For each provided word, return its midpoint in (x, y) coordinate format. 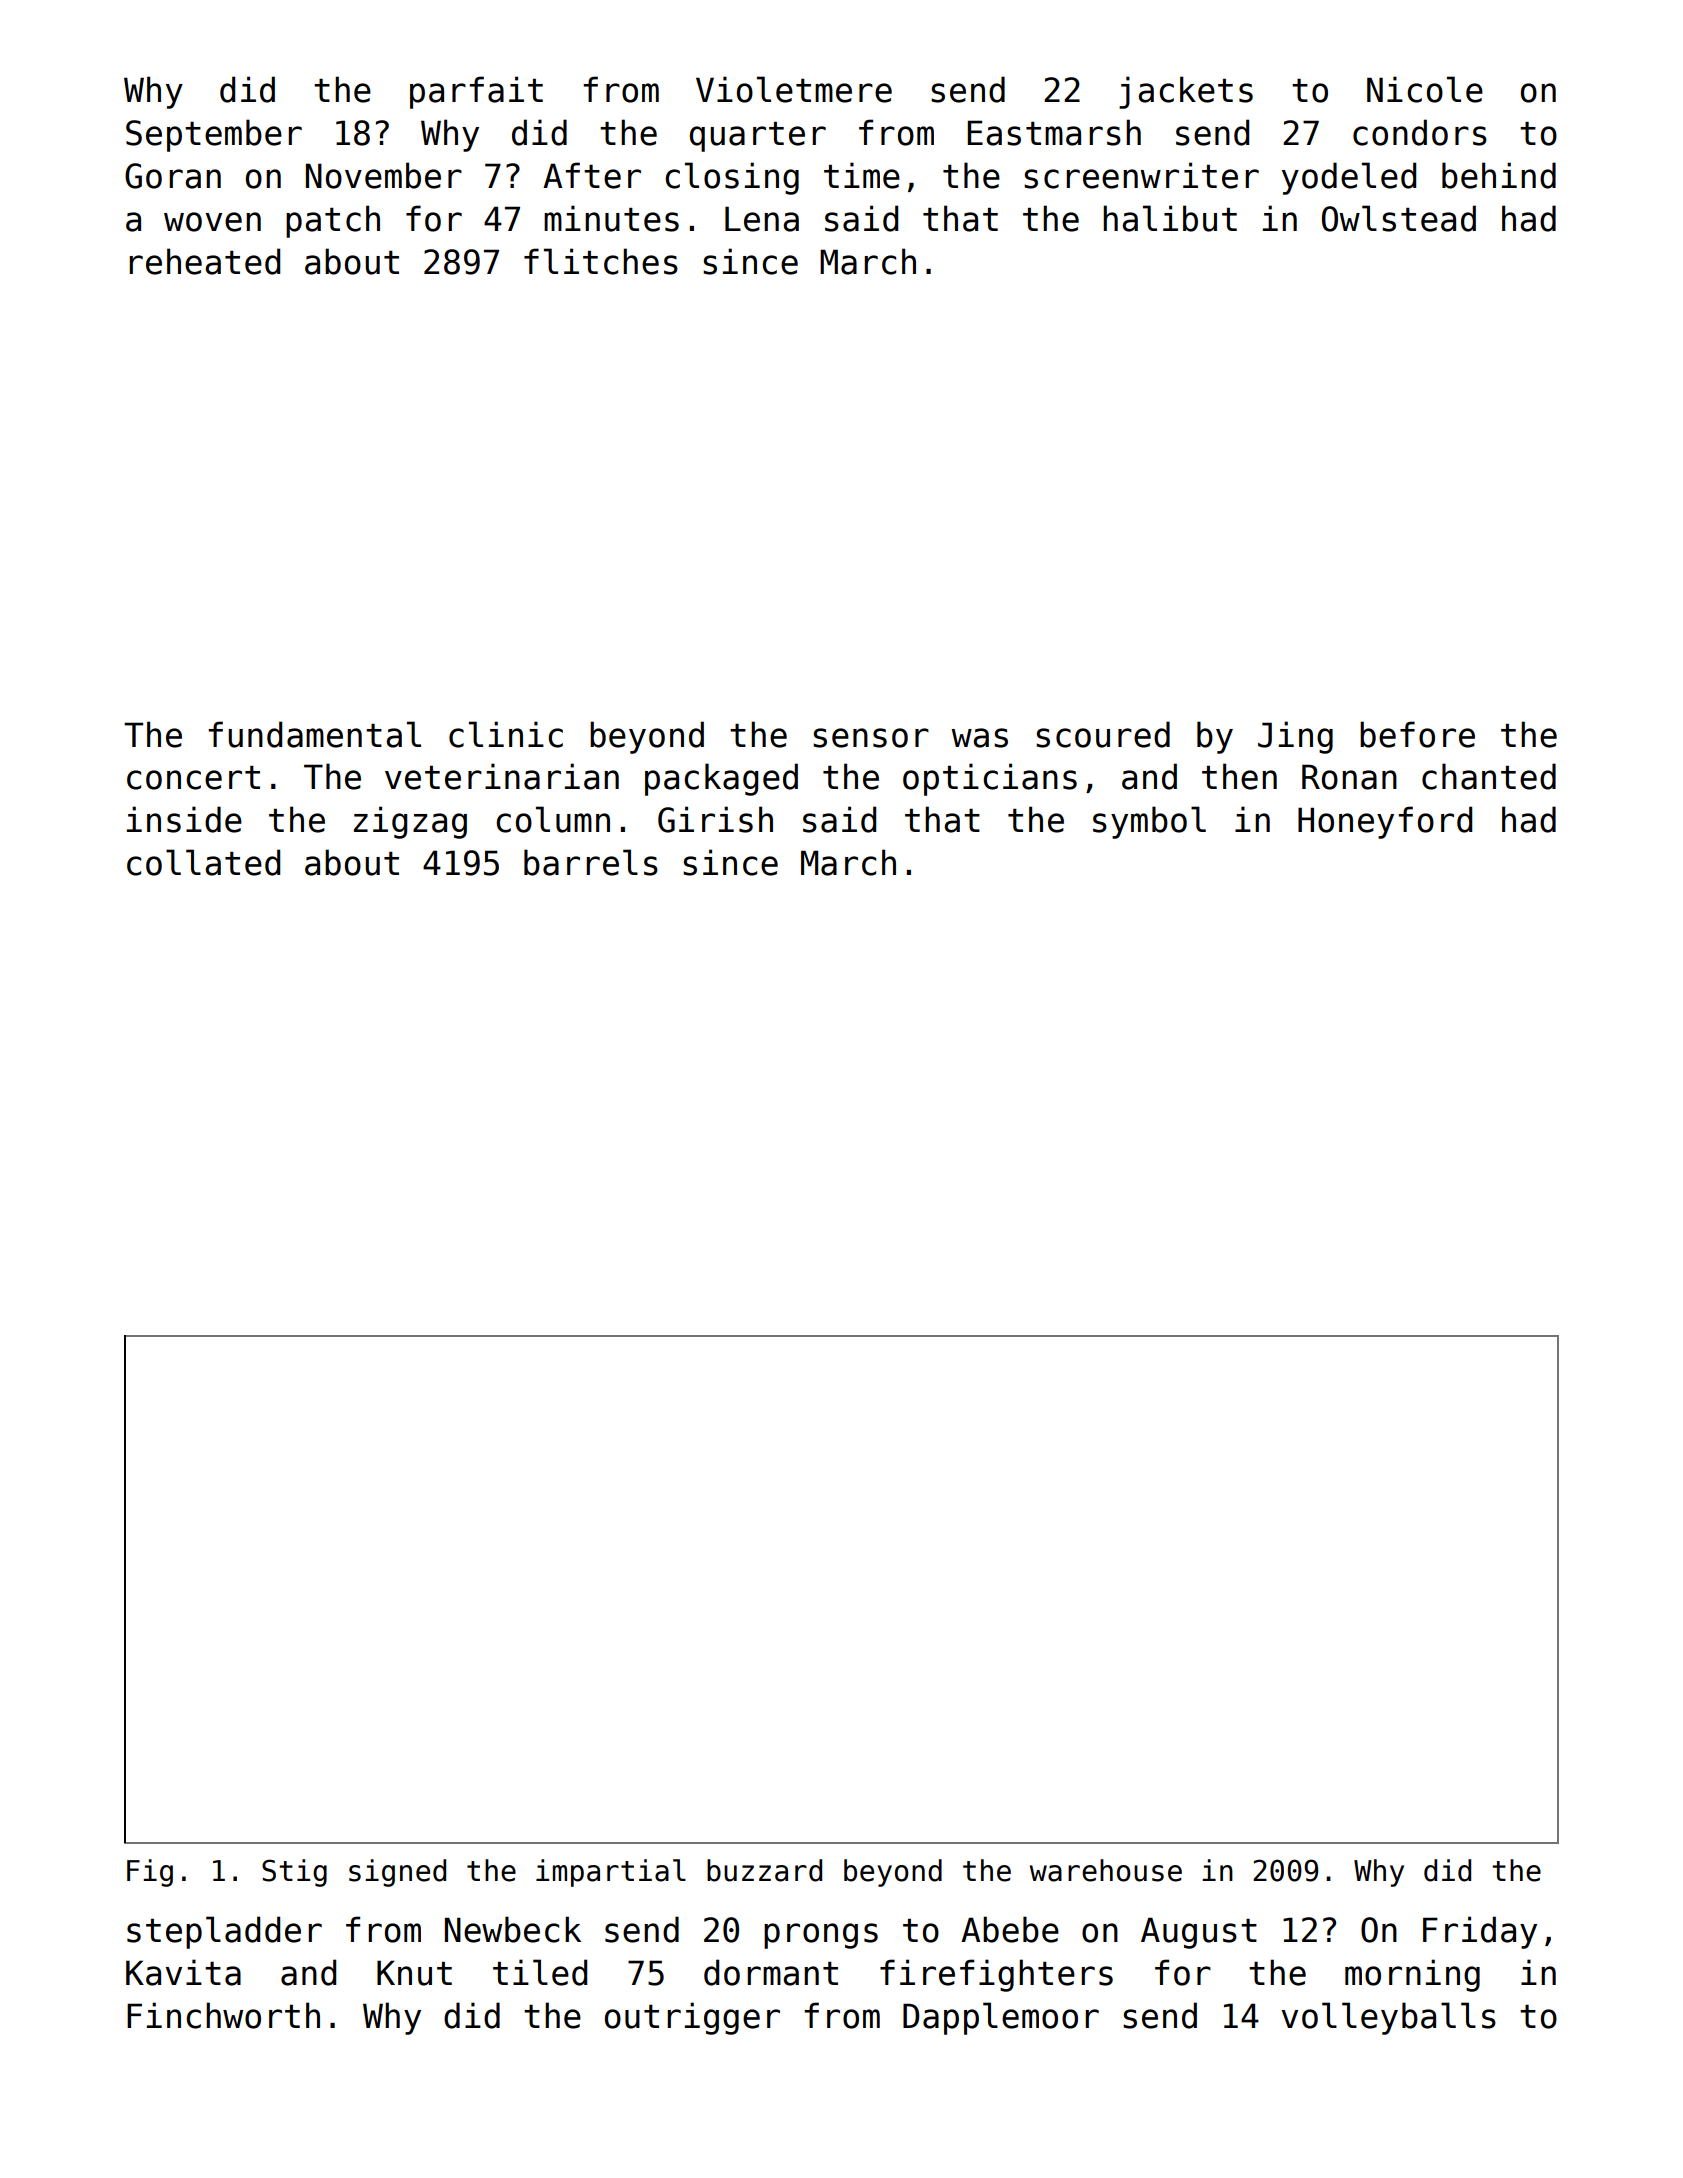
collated (203, 862)
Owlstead (1399, 218)
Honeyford (1385, 822)
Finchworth (223, 2015)
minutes (611, 218)
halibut (1170, 218)
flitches (601, 261)
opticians (990, 779)
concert (193, 778)
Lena (762, 219)
